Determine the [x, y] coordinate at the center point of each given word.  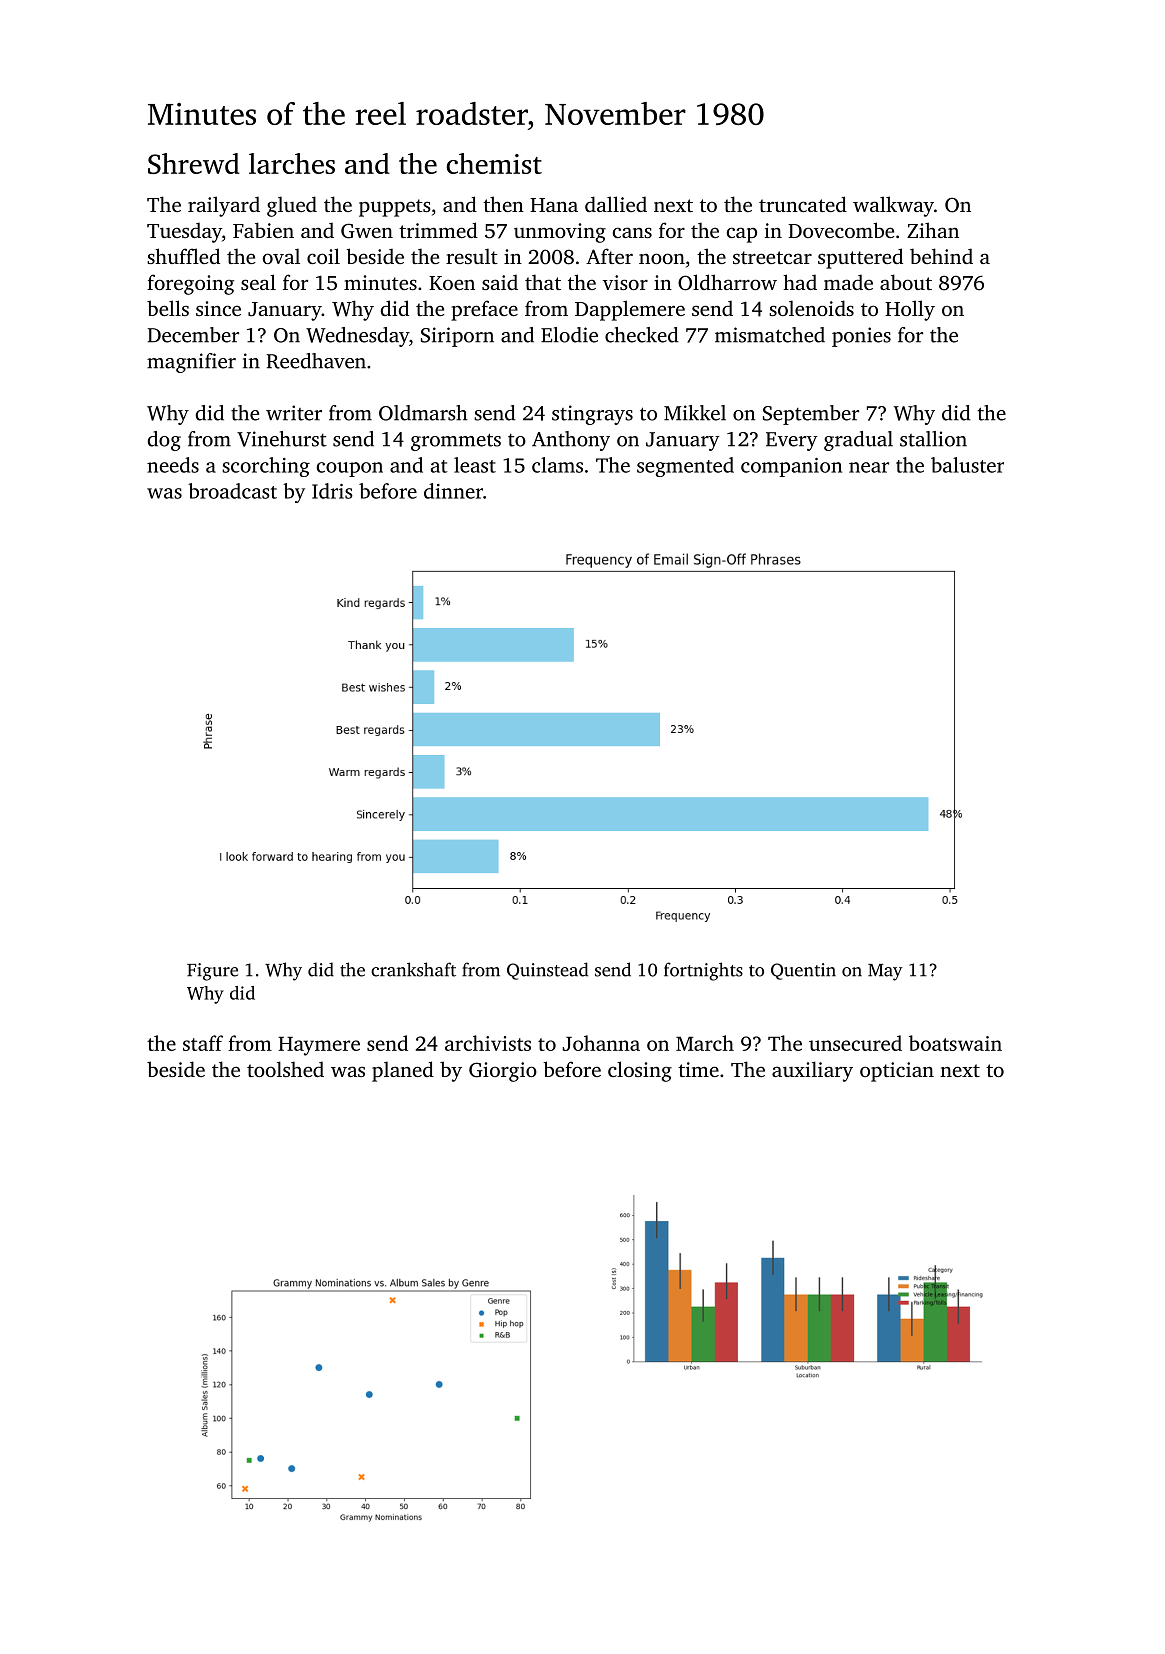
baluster [967, 465]
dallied [616, 204]
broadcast [232, 491]
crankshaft [413, 969]
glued [292, 206]
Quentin [803, 971]
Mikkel [695, 413]
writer [294, 413]
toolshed [285, 1069]
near [869, 467]
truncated [803, 204]
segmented [685, 467]
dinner [453, 491]
